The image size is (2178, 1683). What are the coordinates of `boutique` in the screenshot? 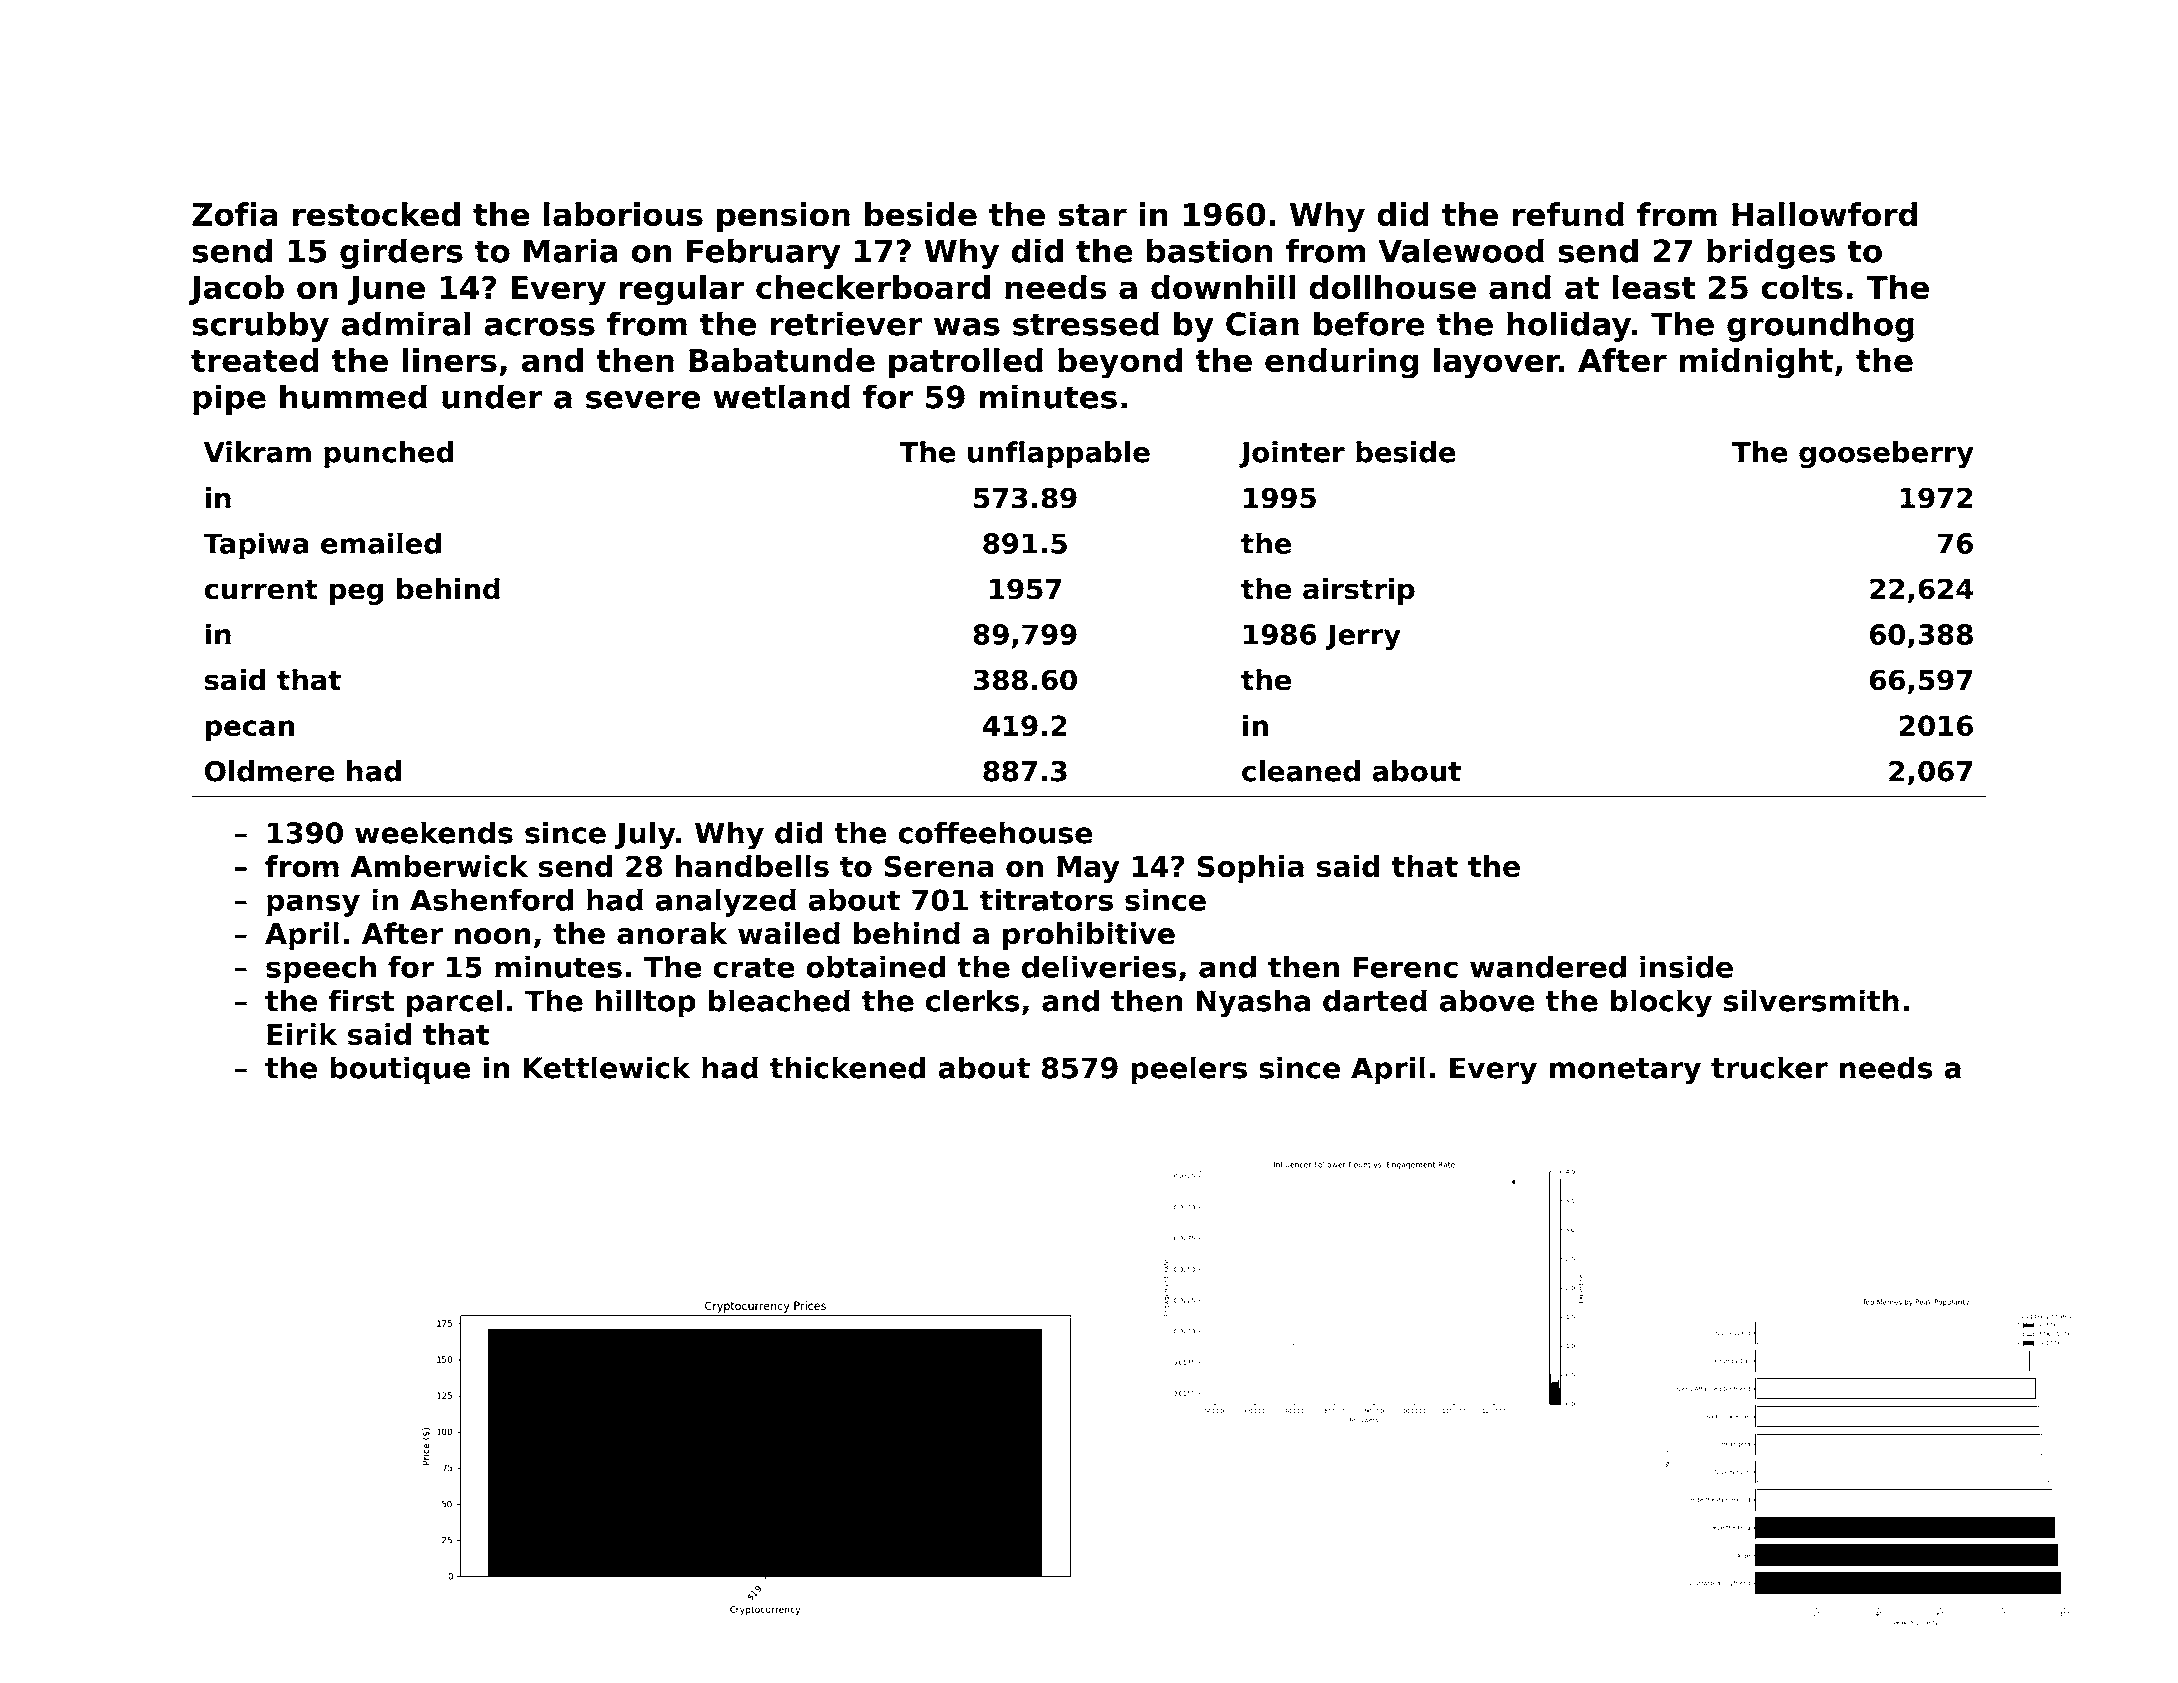 It's located at (400, 1070).
